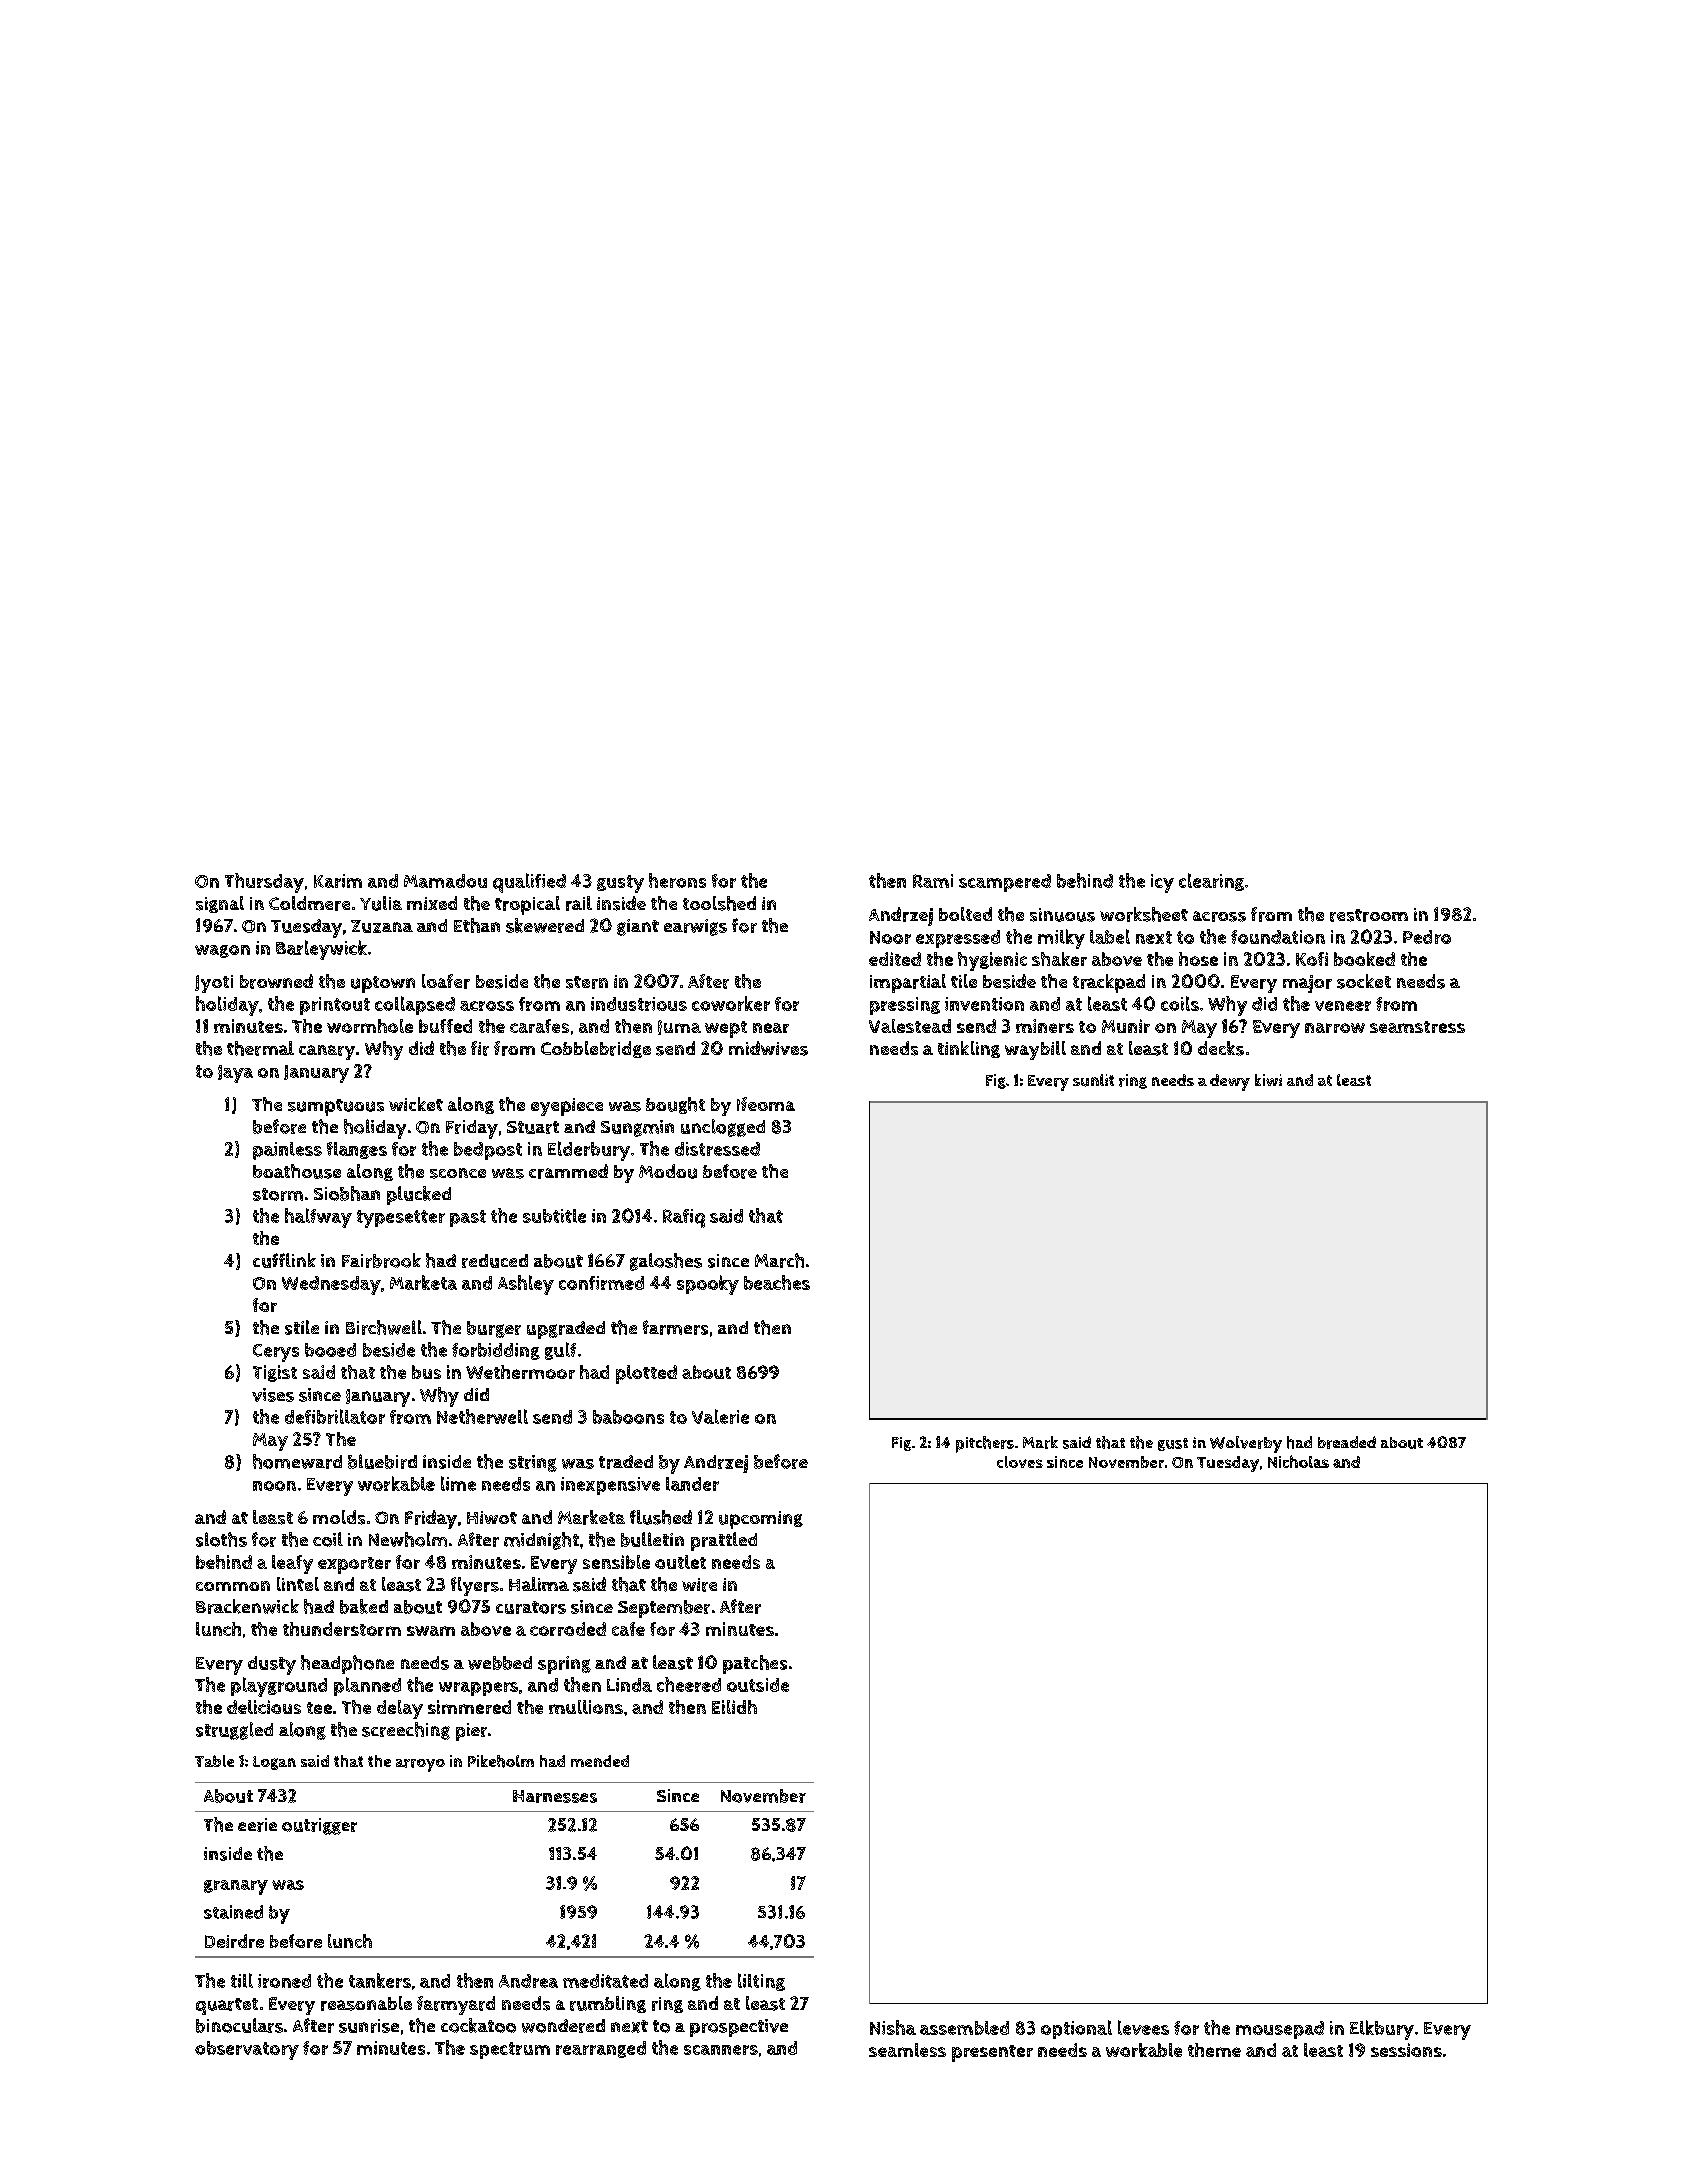  Describe the element at coordinates (357, 1150) in the page. I see `flanges` at that location.
